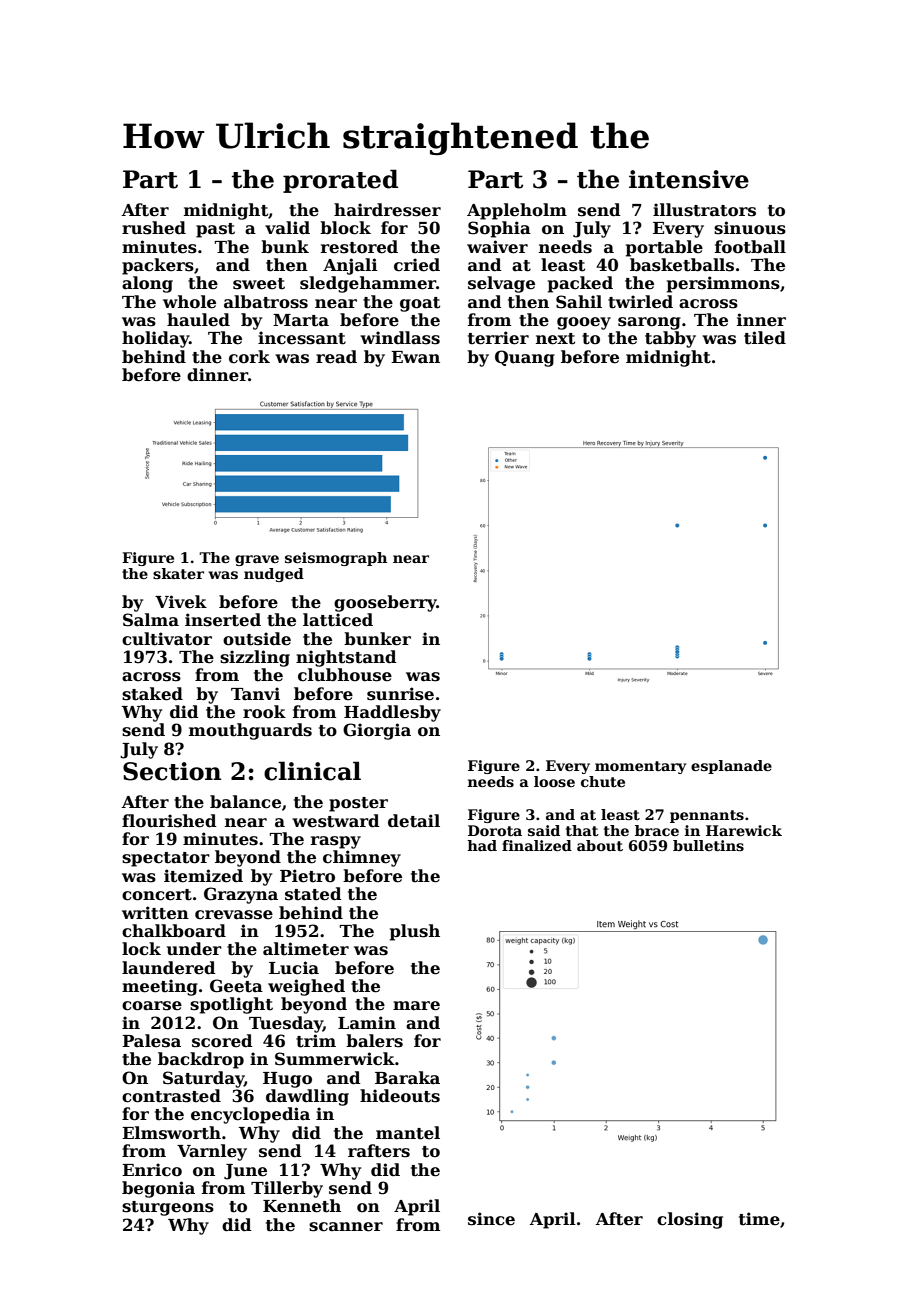  What do you see at coordinates (340, 181) in the image?
I see `prorated` at bounding box center [340, 181].
